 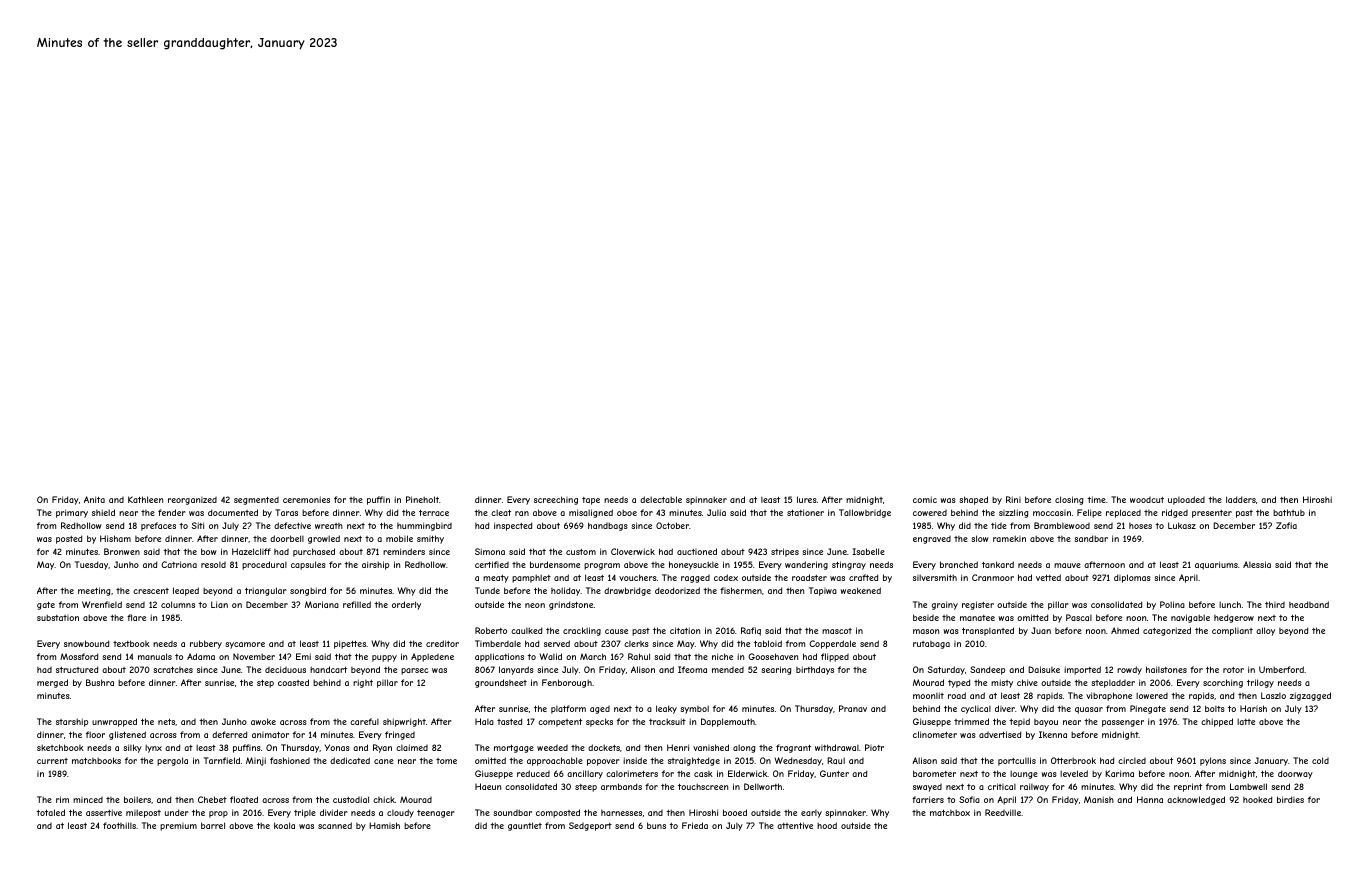 What do you see at coordinates (119, 825) in the screenshot?
I see `foothills` at bounding box center [119, 825].
